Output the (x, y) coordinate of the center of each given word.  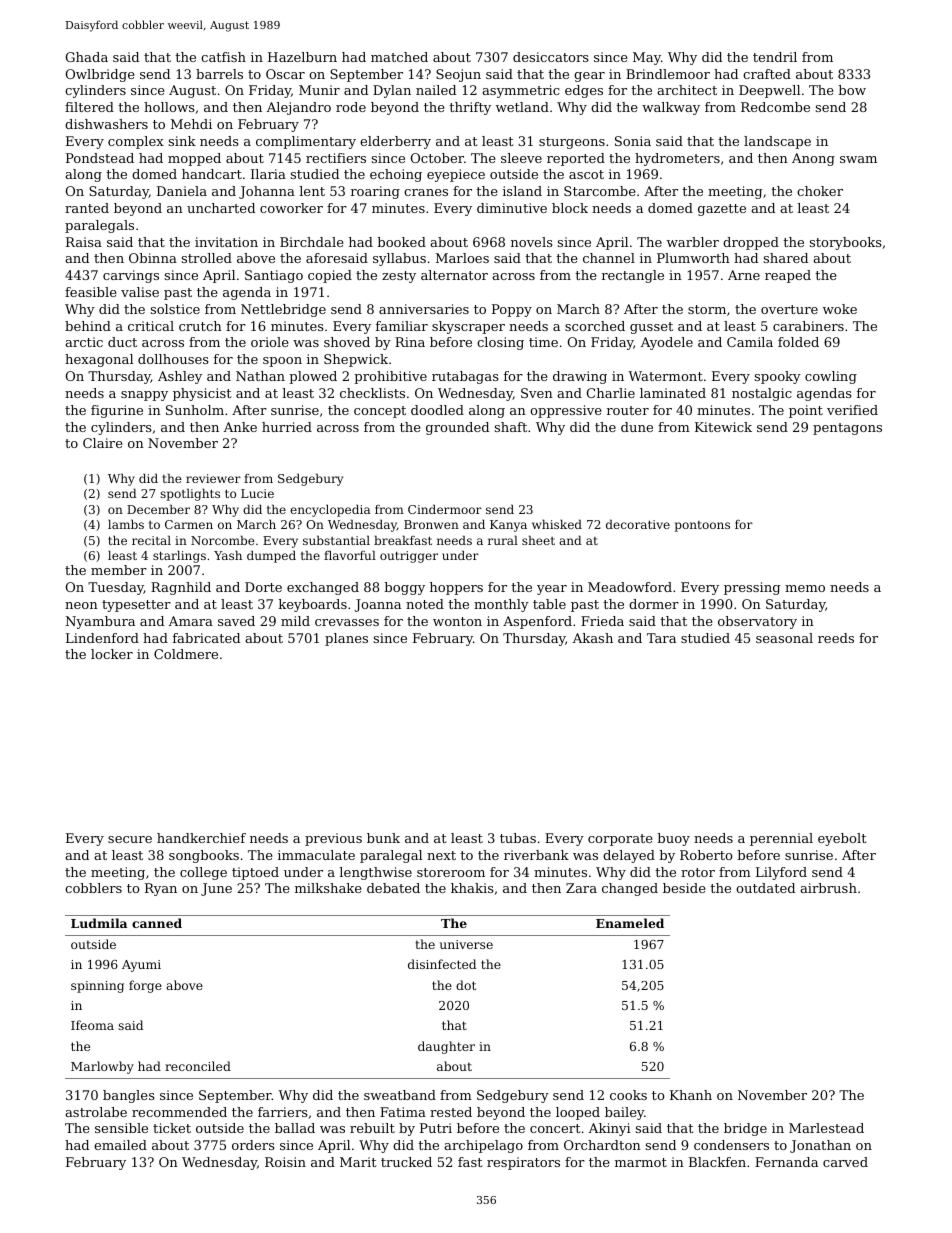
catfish (223, 57)
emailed (120, 1145)
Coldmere (186, 654)
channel (609, 258)
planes (346, 639)
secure (130, 839)
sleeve (521, 158)
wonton (457, 621)
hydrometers (677, 159)
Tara (661, 638)
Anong (813, 159)
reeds (836, 638)
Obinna (153, 258)
